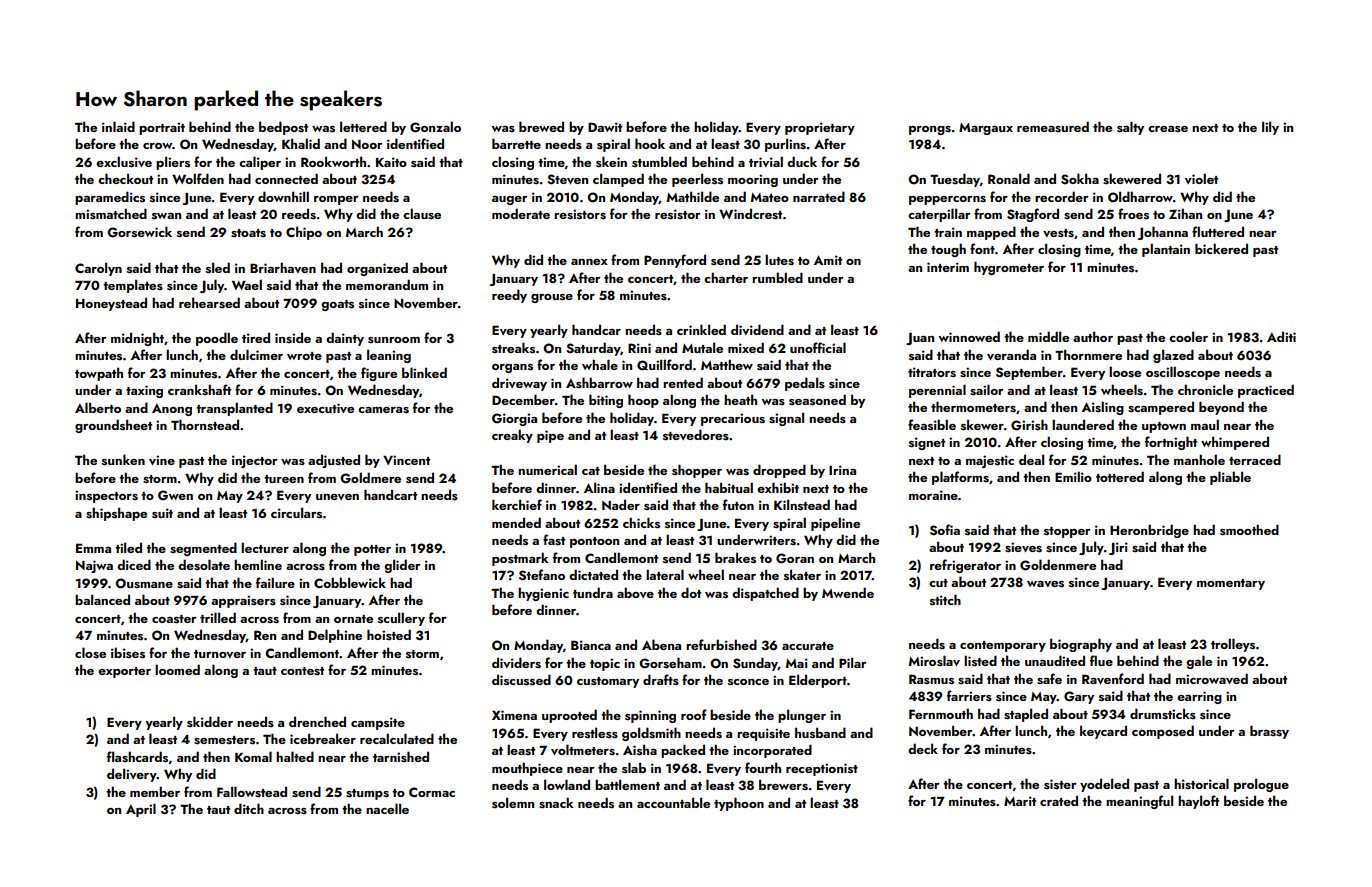 The width and height of the screenshot is (1372, 887). What do you see at coordinates (516, 143) in the screenshot?
I see `barrette` at bounding box center [516, 143].
